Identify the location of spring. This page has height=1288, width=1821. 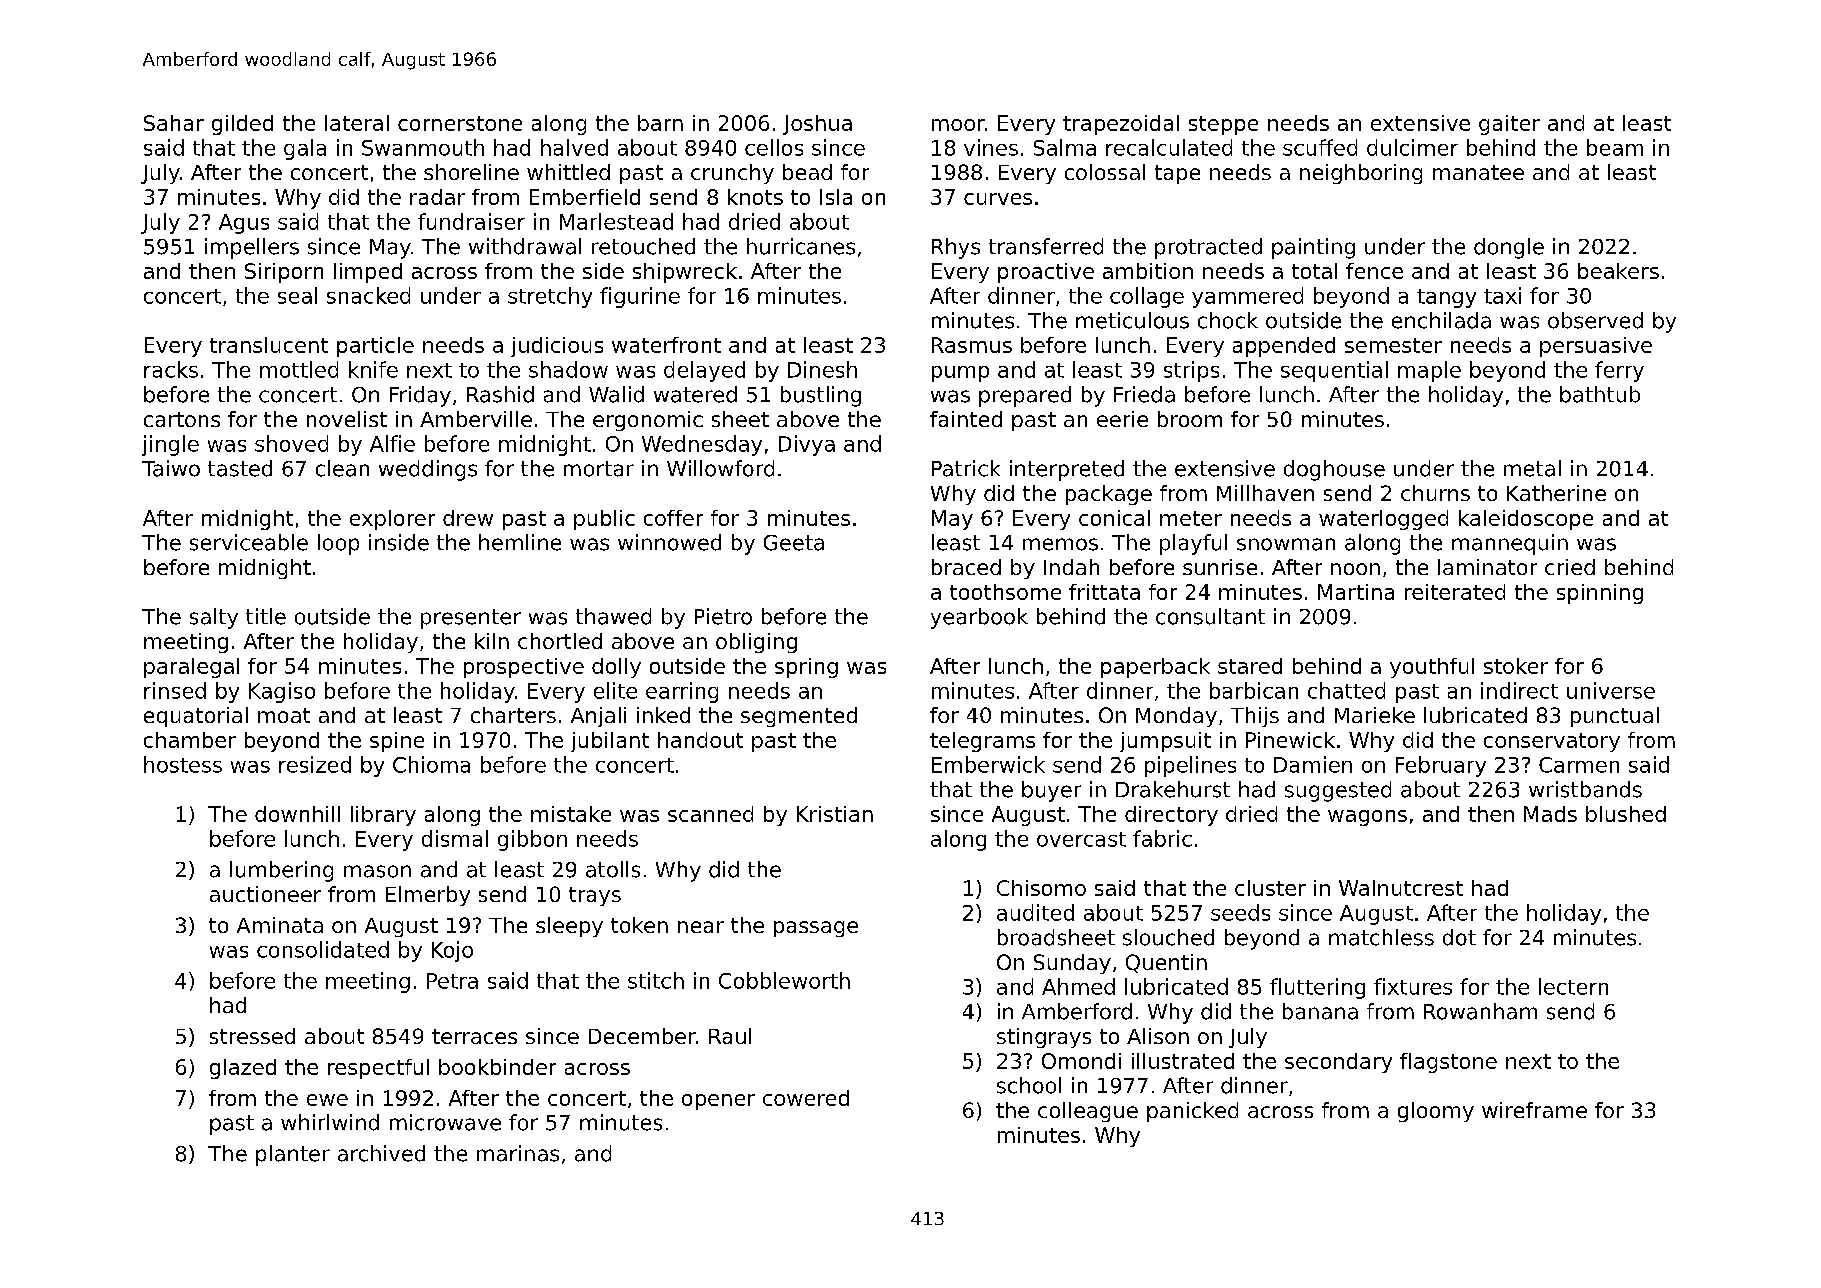
(806, 668).
